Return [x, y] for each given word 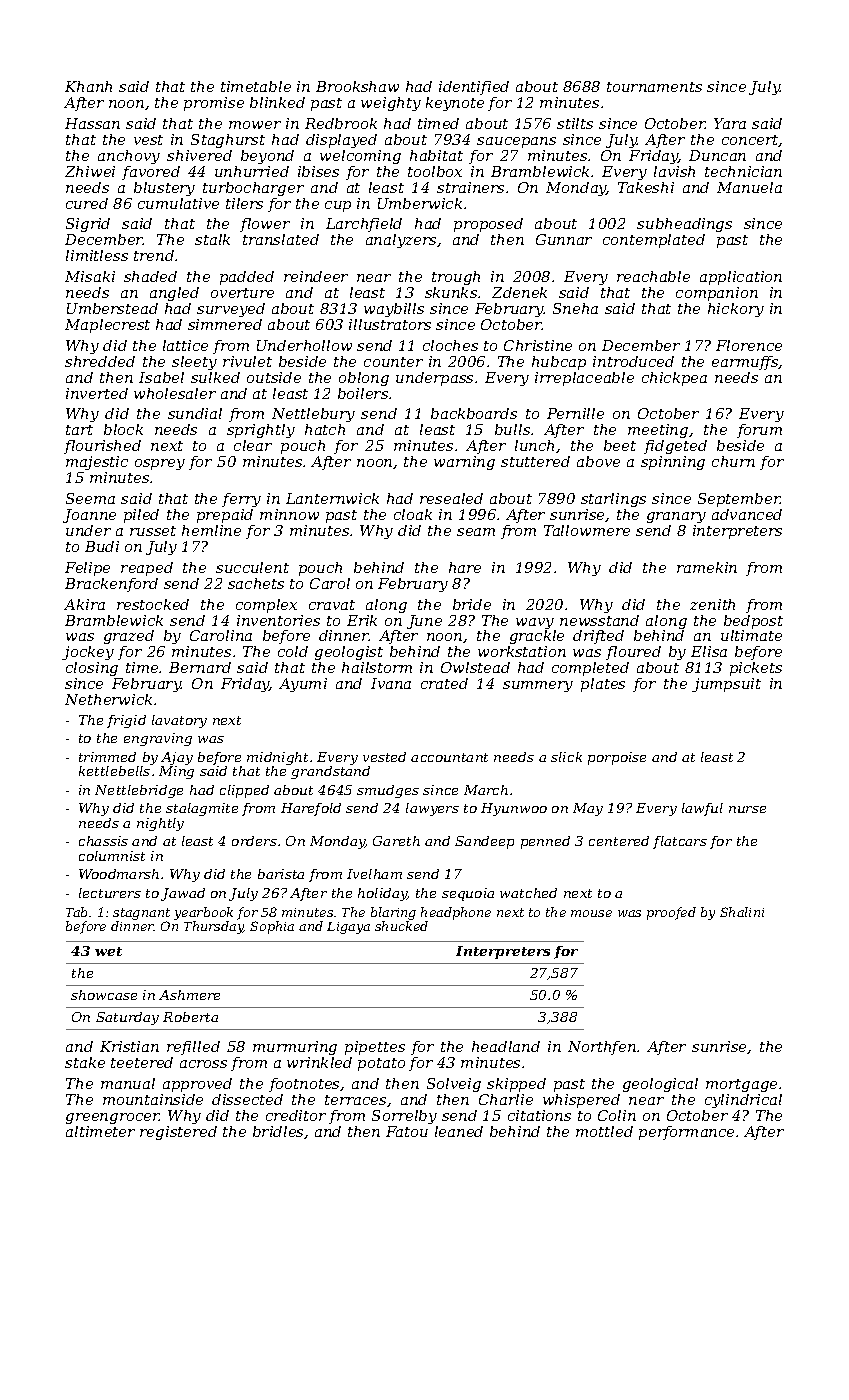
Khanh [88, 86]
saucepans [516, 142]
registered [178, 1133]
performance [686, 1133]
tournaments [654, 87]
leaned [459, 1131]
